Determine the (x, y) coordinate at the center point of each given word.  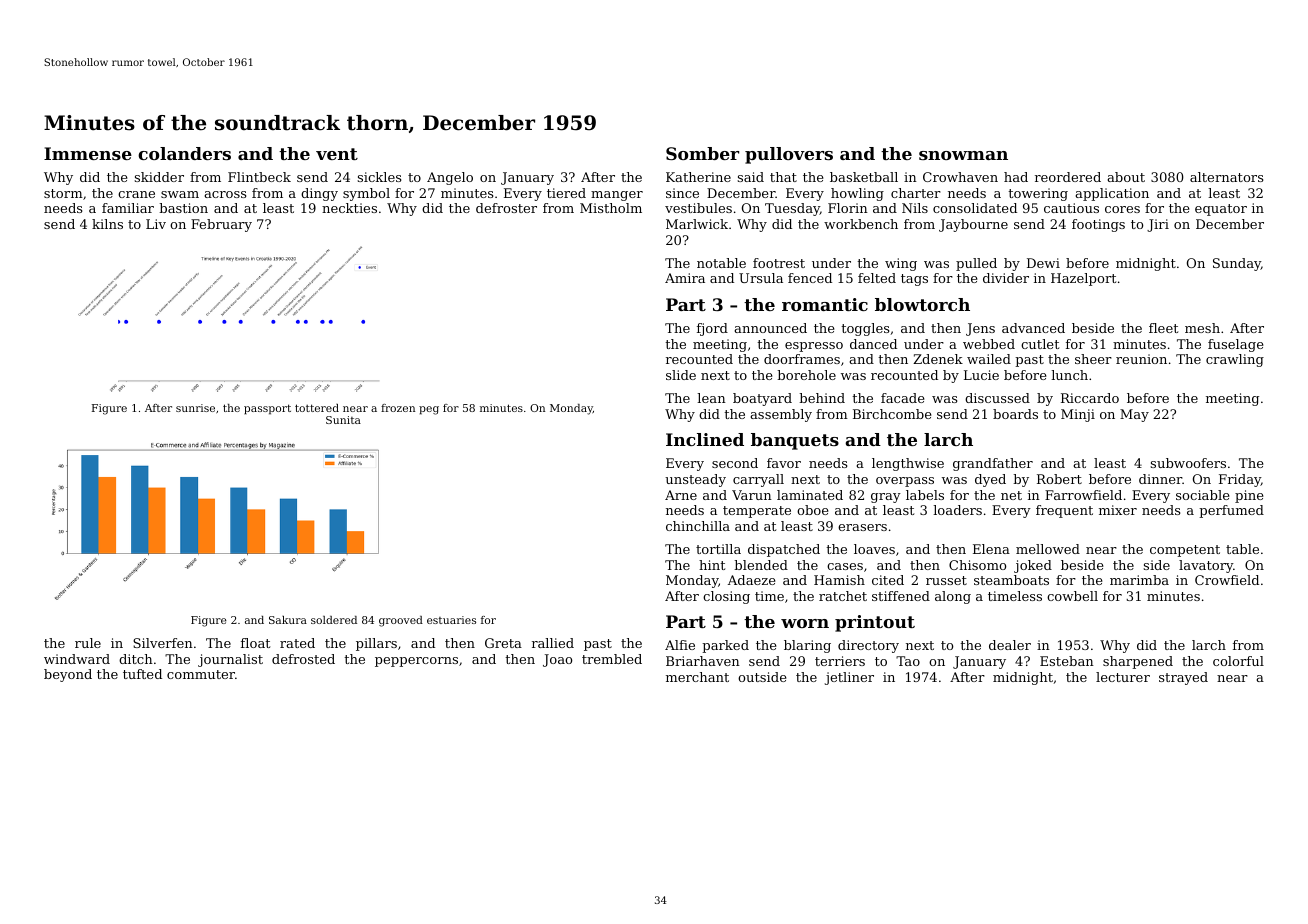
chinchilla (698, 526)
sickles (380, 177)
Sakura (288, 620)
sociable (1202, 495)
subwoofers (1188, 463)
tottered (317, 408)
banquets (795, 441)
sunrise (195, 408)
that (783, 177)
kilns (107, 224)
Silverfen (163, 643)
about (1126, 177)
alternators (1227, 177)
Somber (702, 153)
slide (681, 375)
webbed (989, 344)
